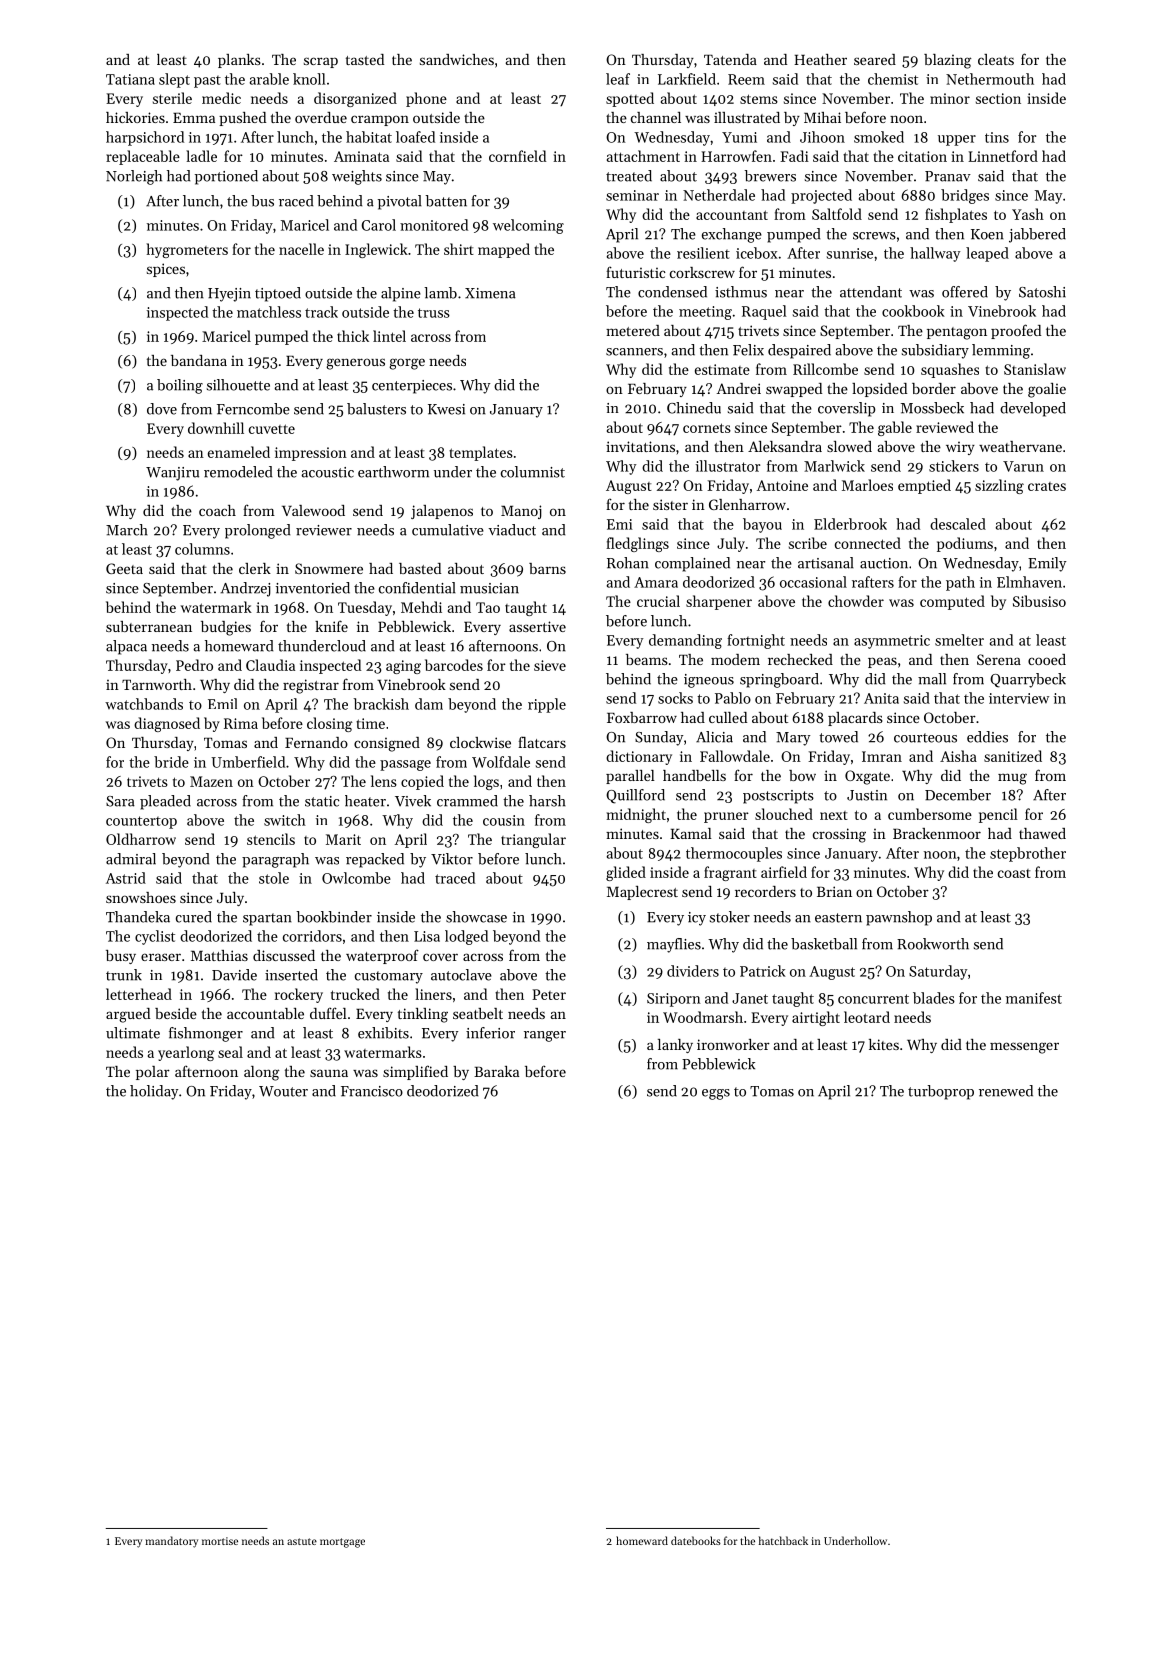  What do you see at coordinates (457, 59) in the screenshot?
I see `sandwiches` at bounding box center [457, 59].
